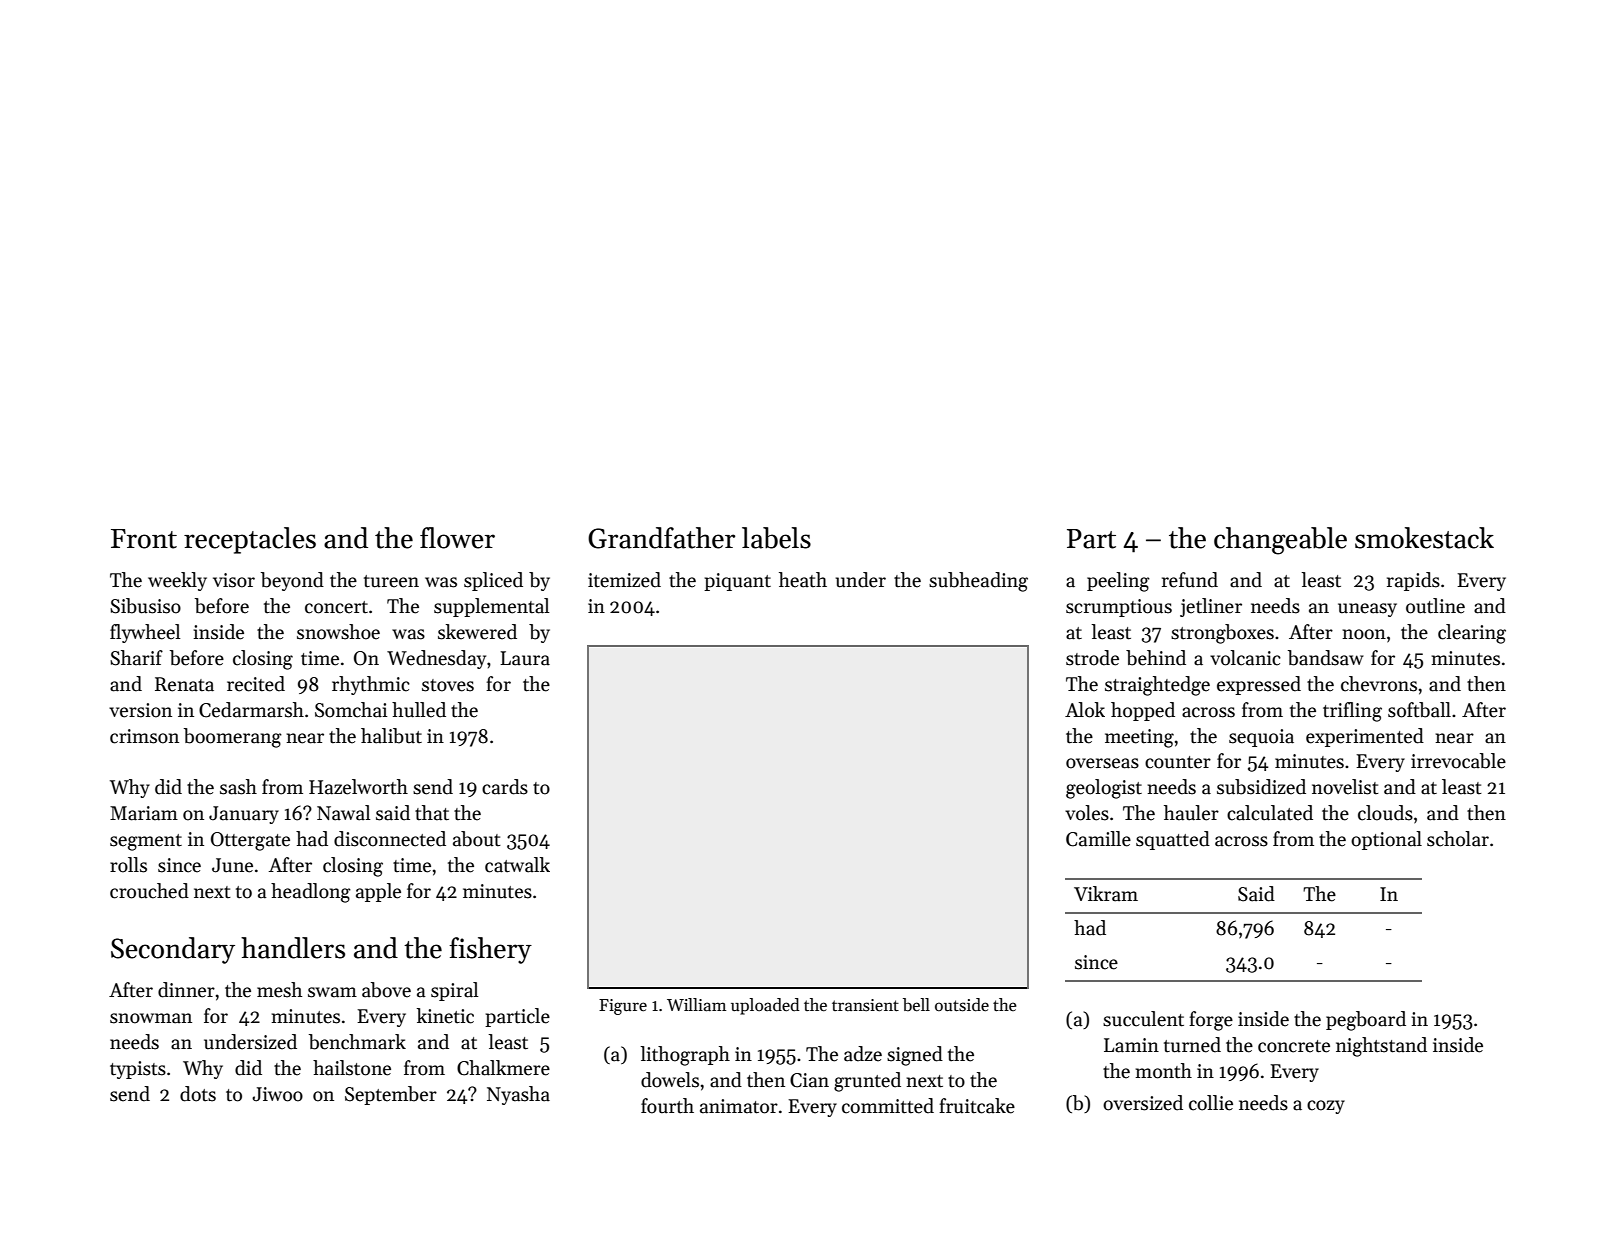 The image size is (1616, 1249). Describe the element at coordinates (1280, 541) in the page. I see `changeable` at that location.
